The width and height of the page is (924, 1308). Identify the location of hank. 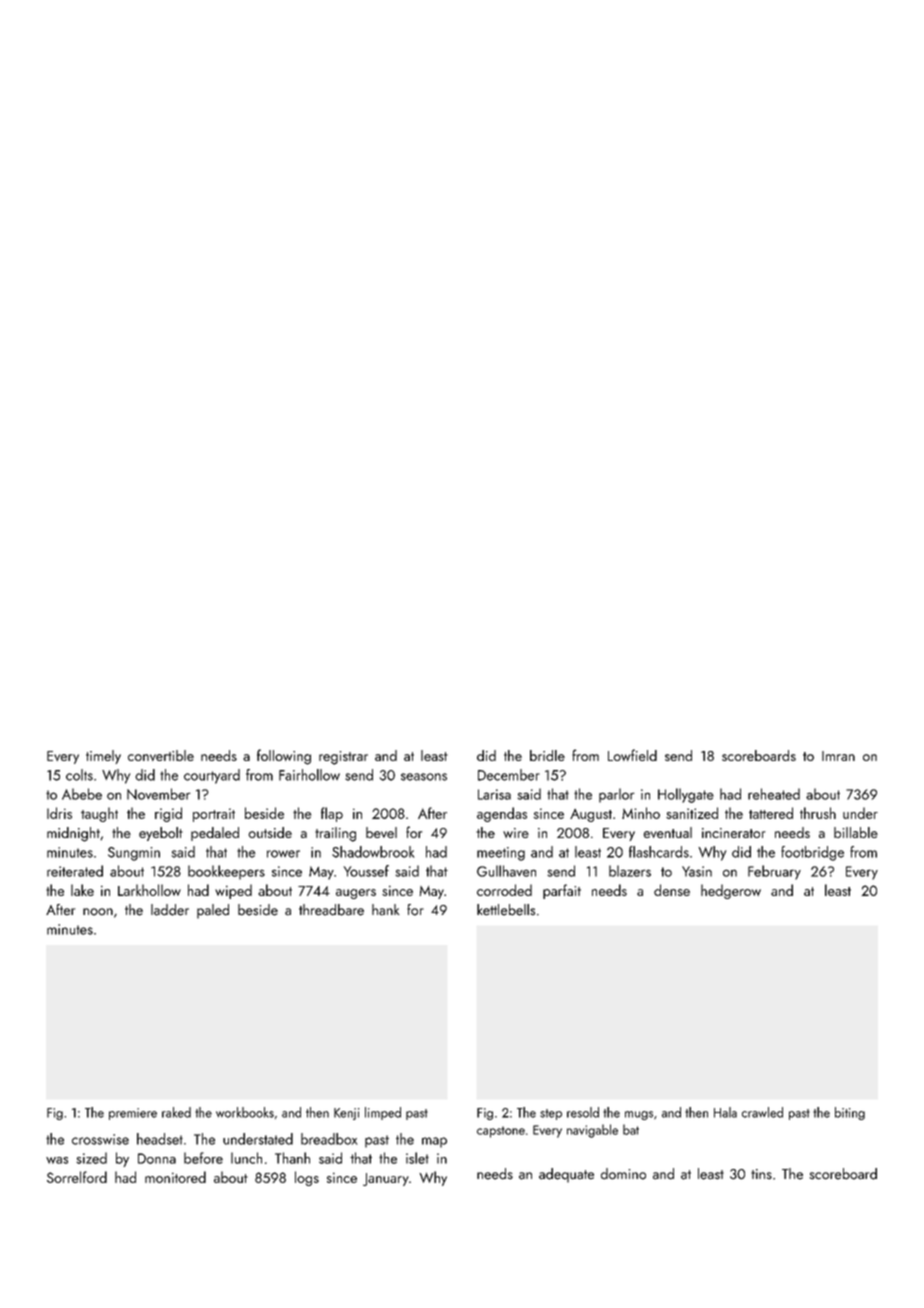
(385, 910).
